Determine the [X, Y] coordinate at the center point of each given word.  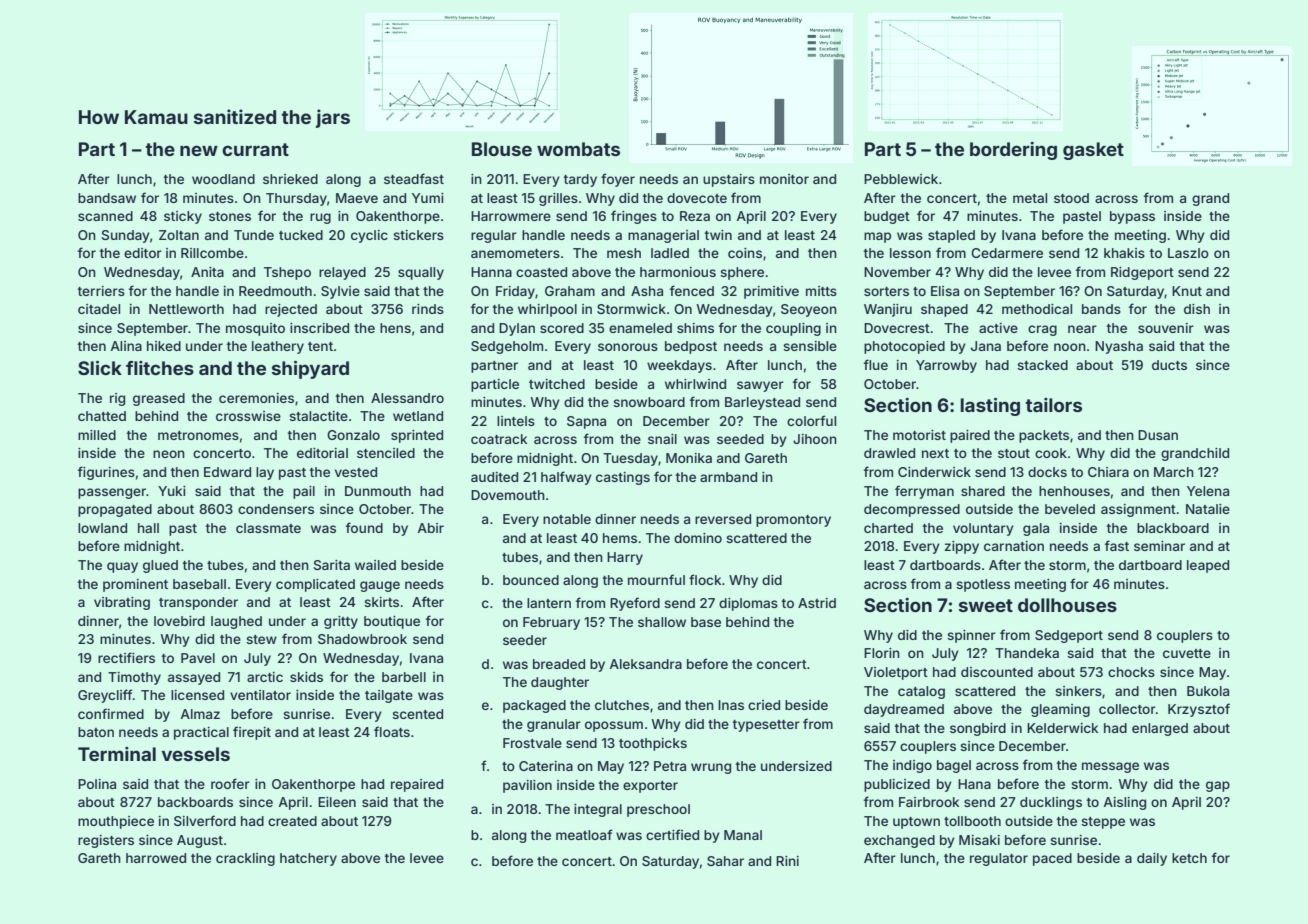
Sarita [332, 565]
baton [96, 732]
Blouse [502, 149]
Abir [431, 528]
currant [255, 149]
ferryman [924, 492]
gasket [1093, 151]
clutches [622, 705]
